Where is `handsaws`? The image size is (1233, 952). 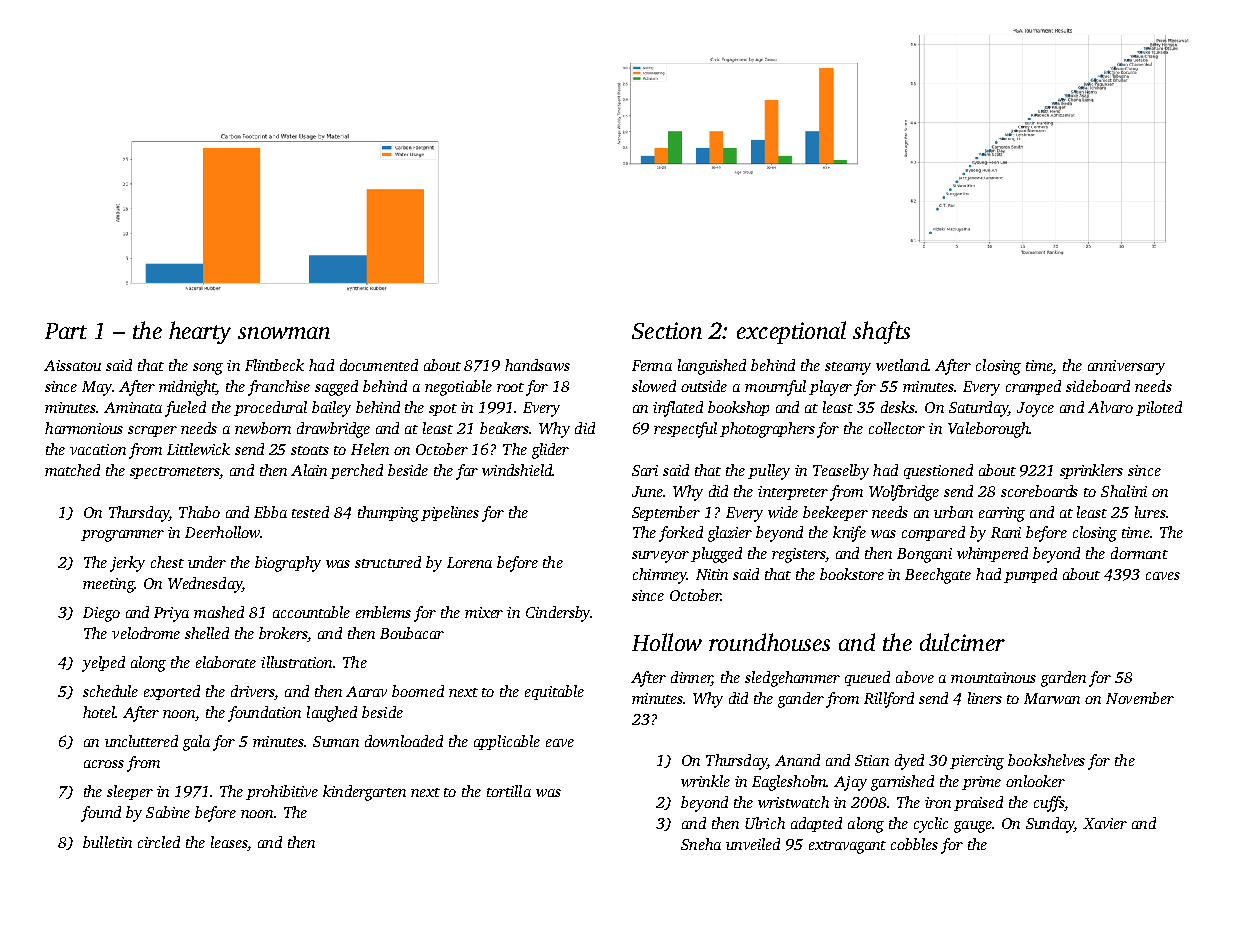 handsaws is located at coordinates (537, 365).
